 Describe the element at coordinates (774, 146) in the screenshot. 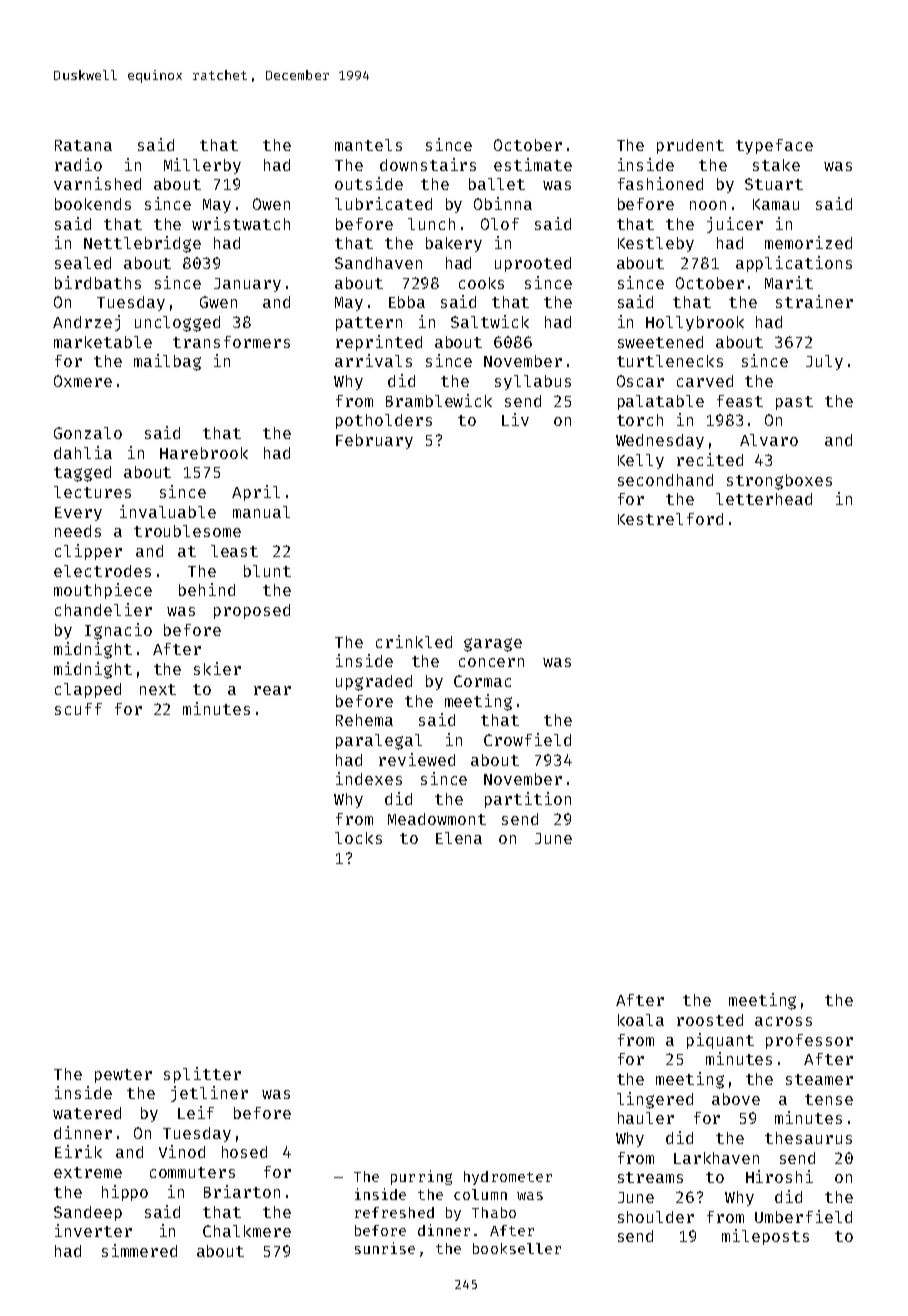

I see `typeface` at that location.
